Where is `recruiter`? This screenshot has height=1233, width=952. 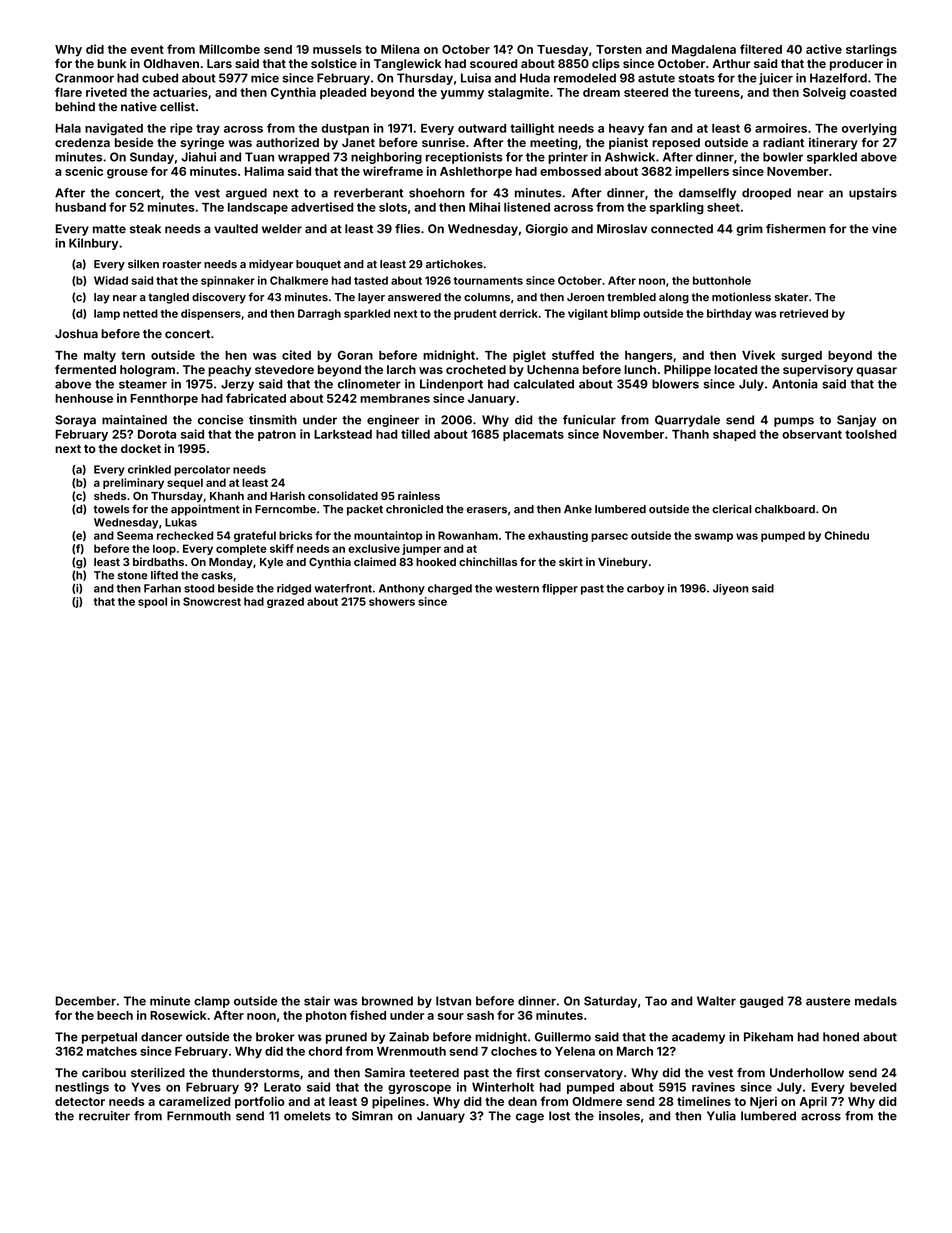
recruiter is located at coordinates (104, 1116).
